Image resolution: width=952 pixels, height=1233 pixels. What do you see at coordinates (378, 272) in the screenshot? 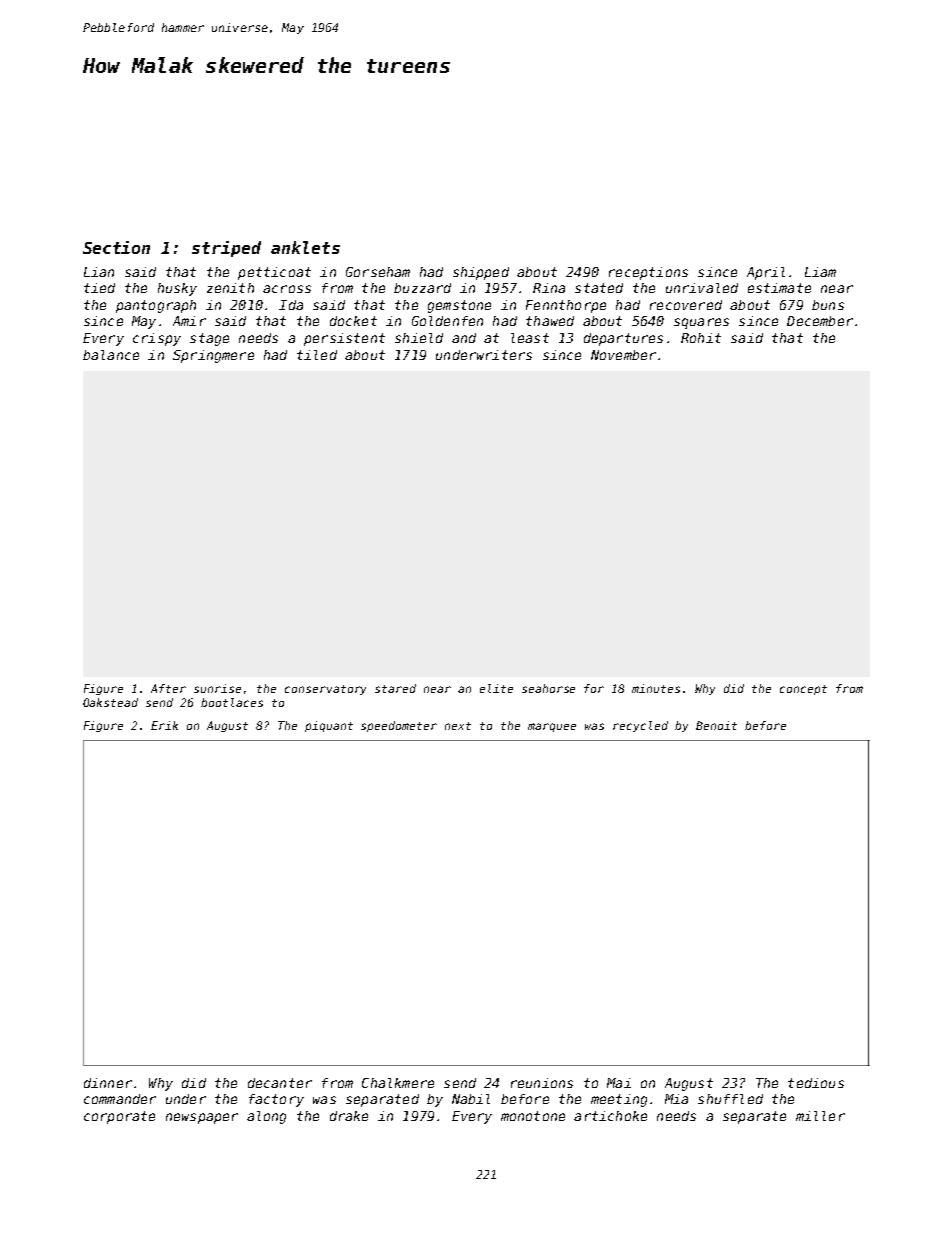
I see `Gorseham` at bounding box center [378, 272].
